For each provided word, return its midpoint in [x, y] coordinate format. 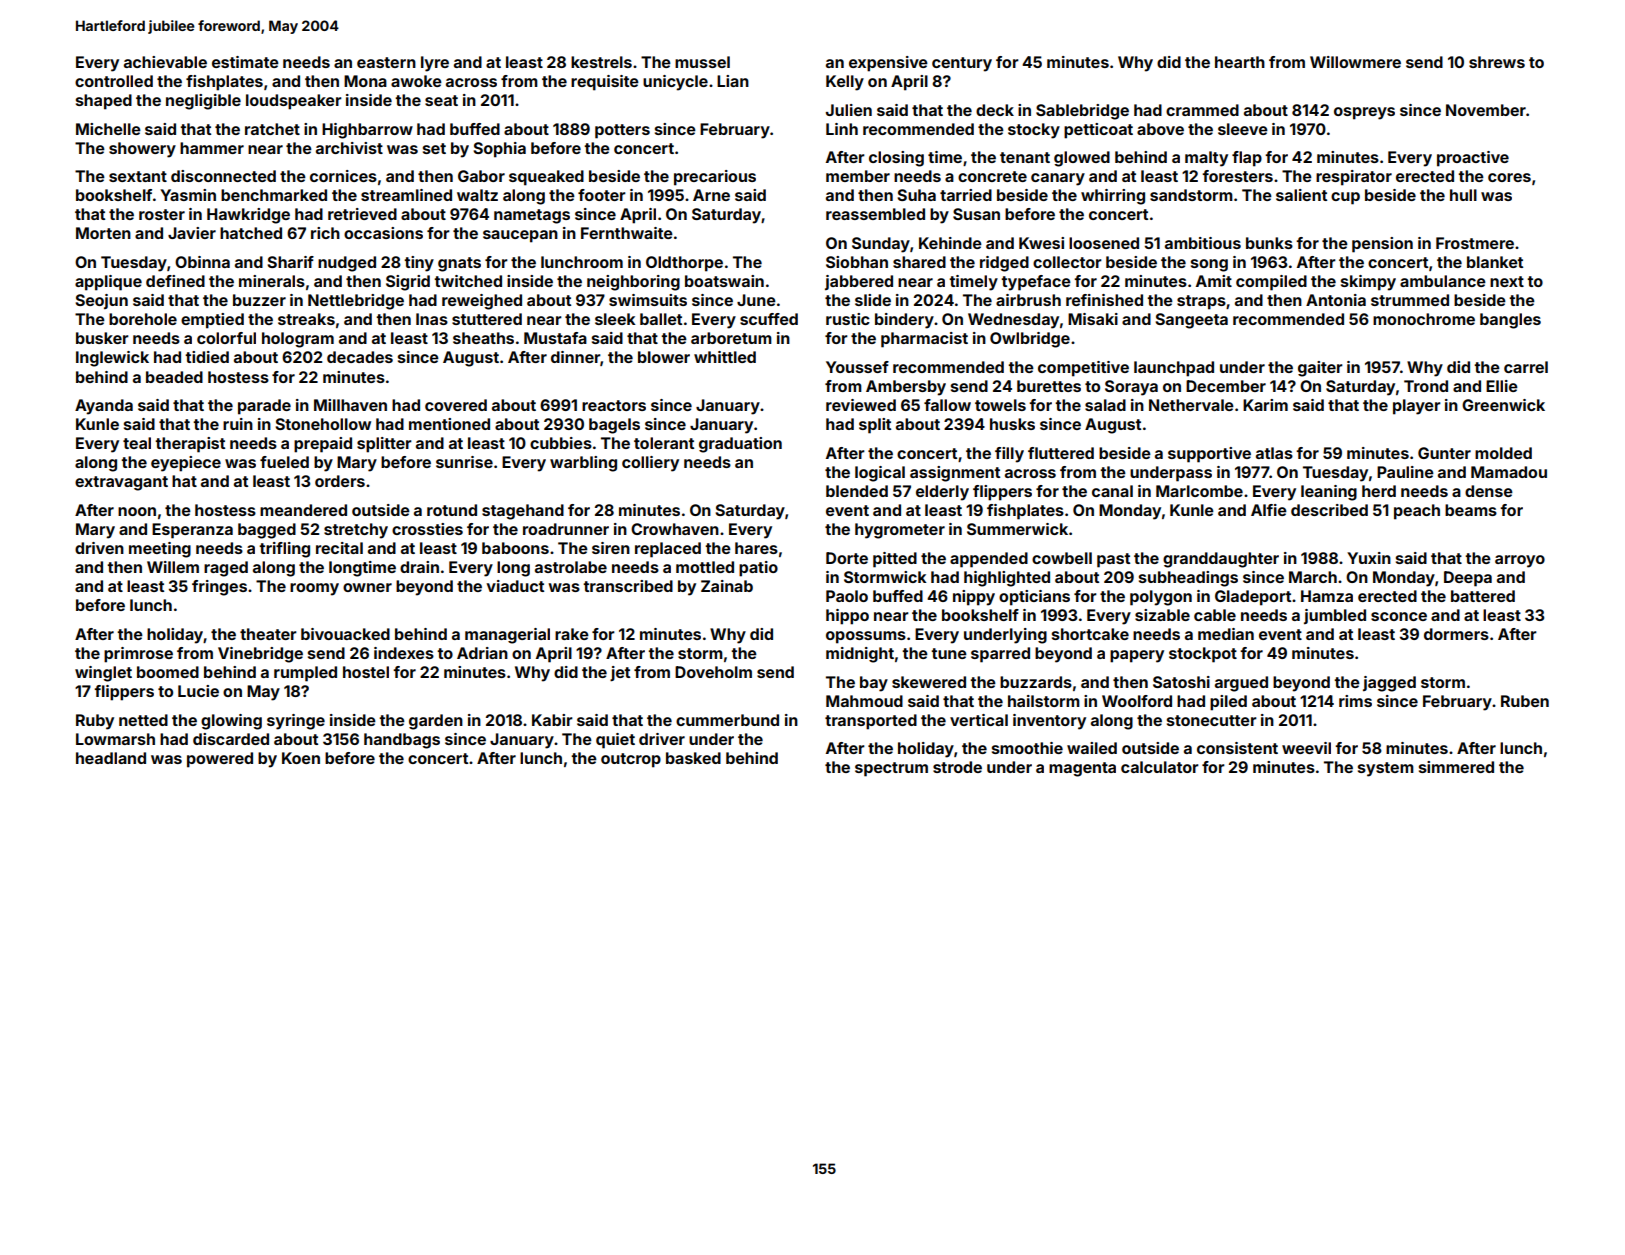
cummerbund [727, 720]
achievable [165, 62]
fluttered [1061, 453]
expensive [888, 64]
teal [137, 443]
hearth [1240, 62]
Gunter [1444, 453]
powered [220, 760]
